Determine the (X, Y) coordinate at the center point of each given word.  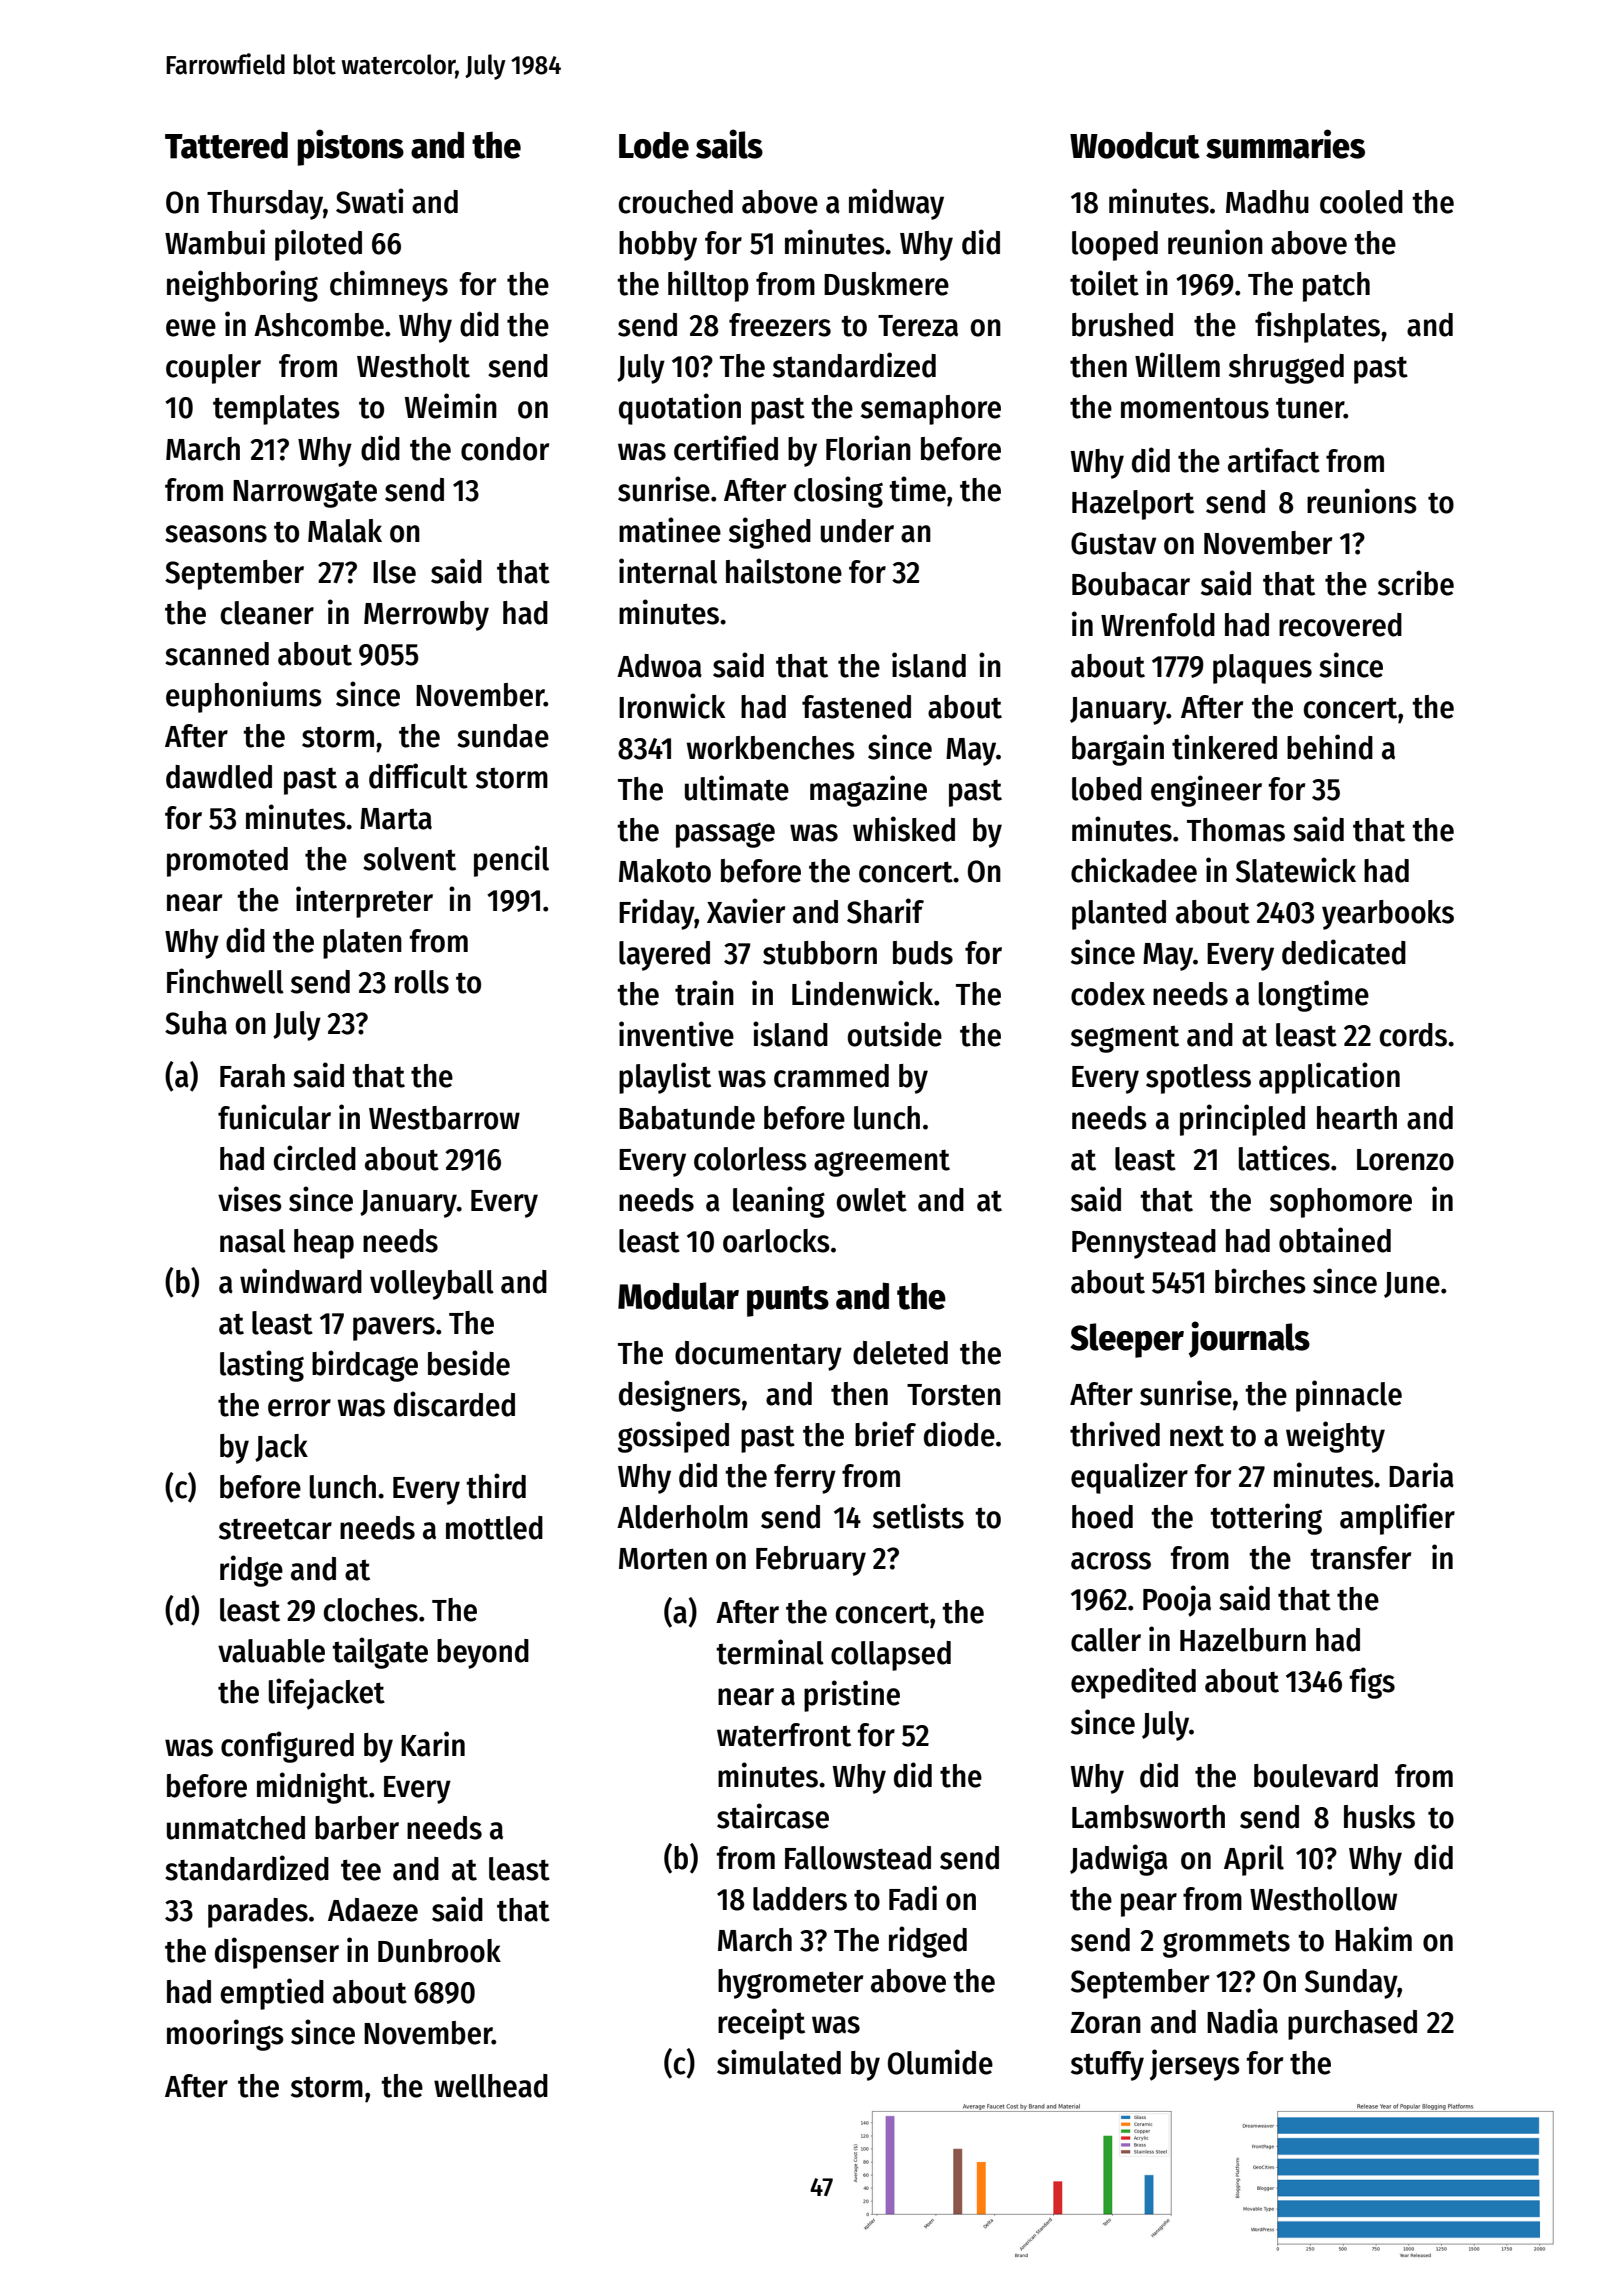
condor (505, 449)
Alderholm (682, 1517)
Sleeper (1127, 1340)
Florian (868, 448)
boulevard (1316, 1776)
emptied (272, 1994)
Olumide (940, 2062)
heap (324, 1244)
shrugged (1286, 369)
